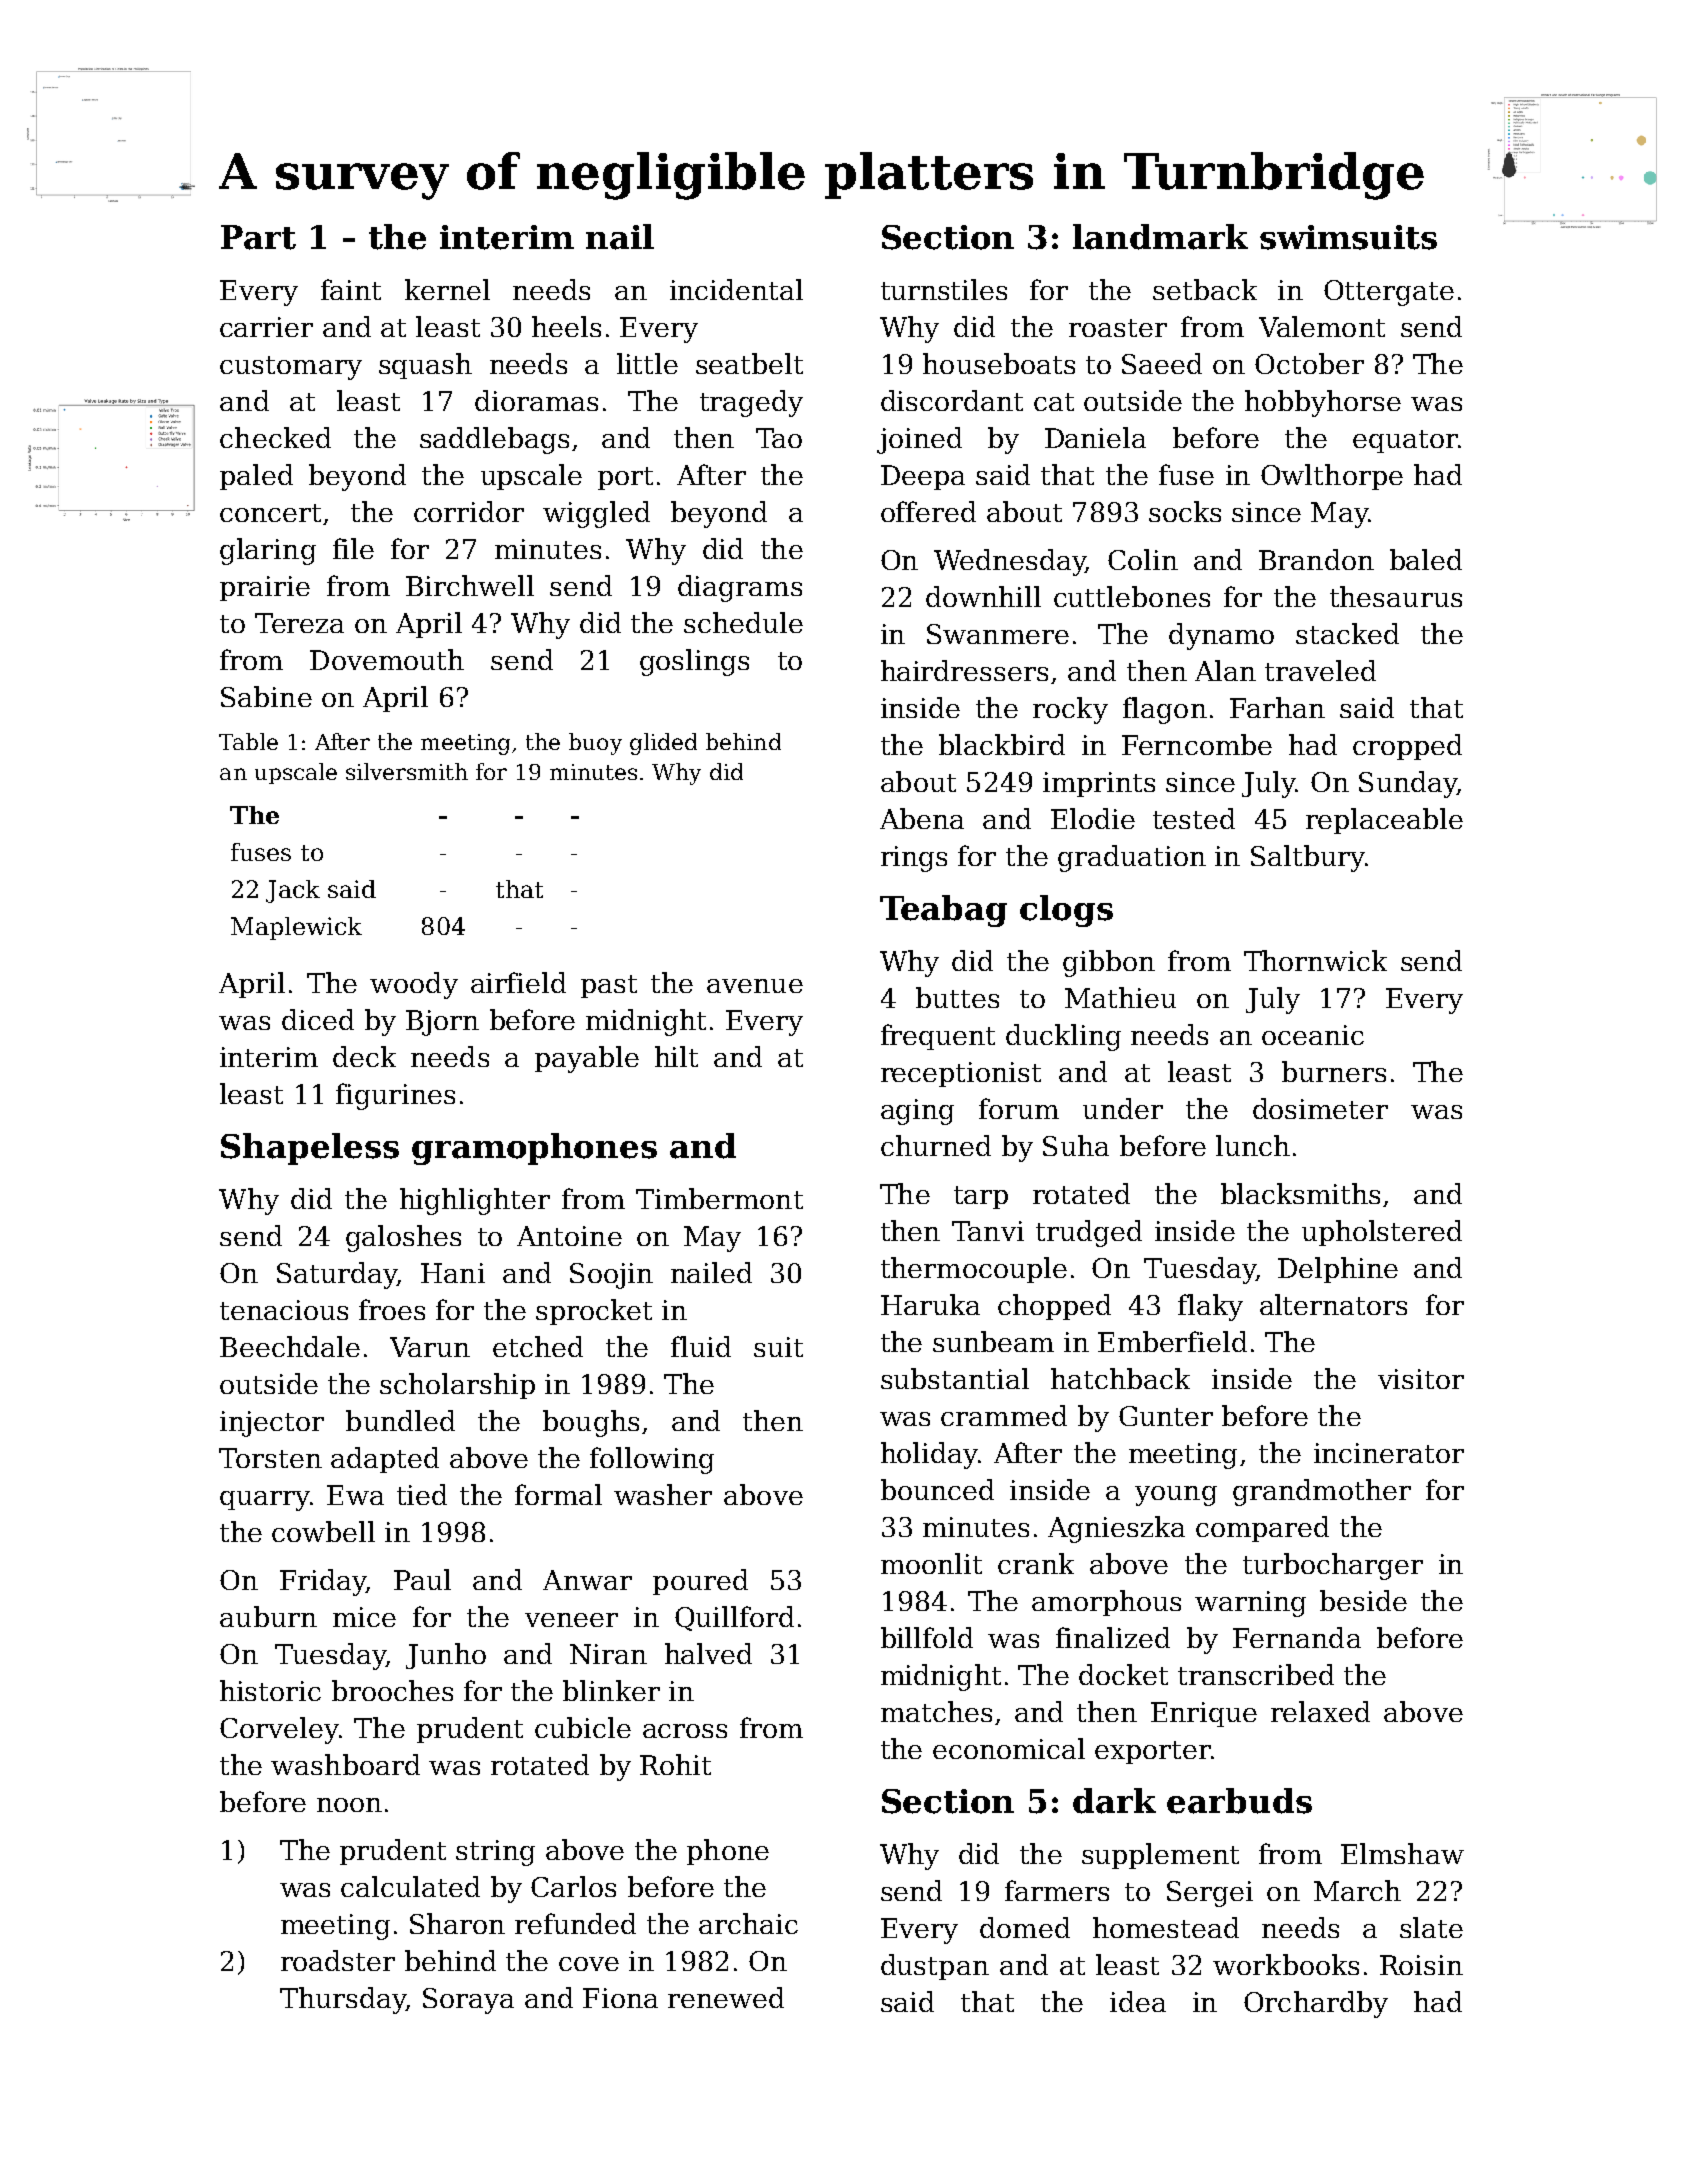 This document has height=2178, width=1683. What do you see at coordinates (928, 511) in the document?
I see `offered` at bounding box center [928, 511].
